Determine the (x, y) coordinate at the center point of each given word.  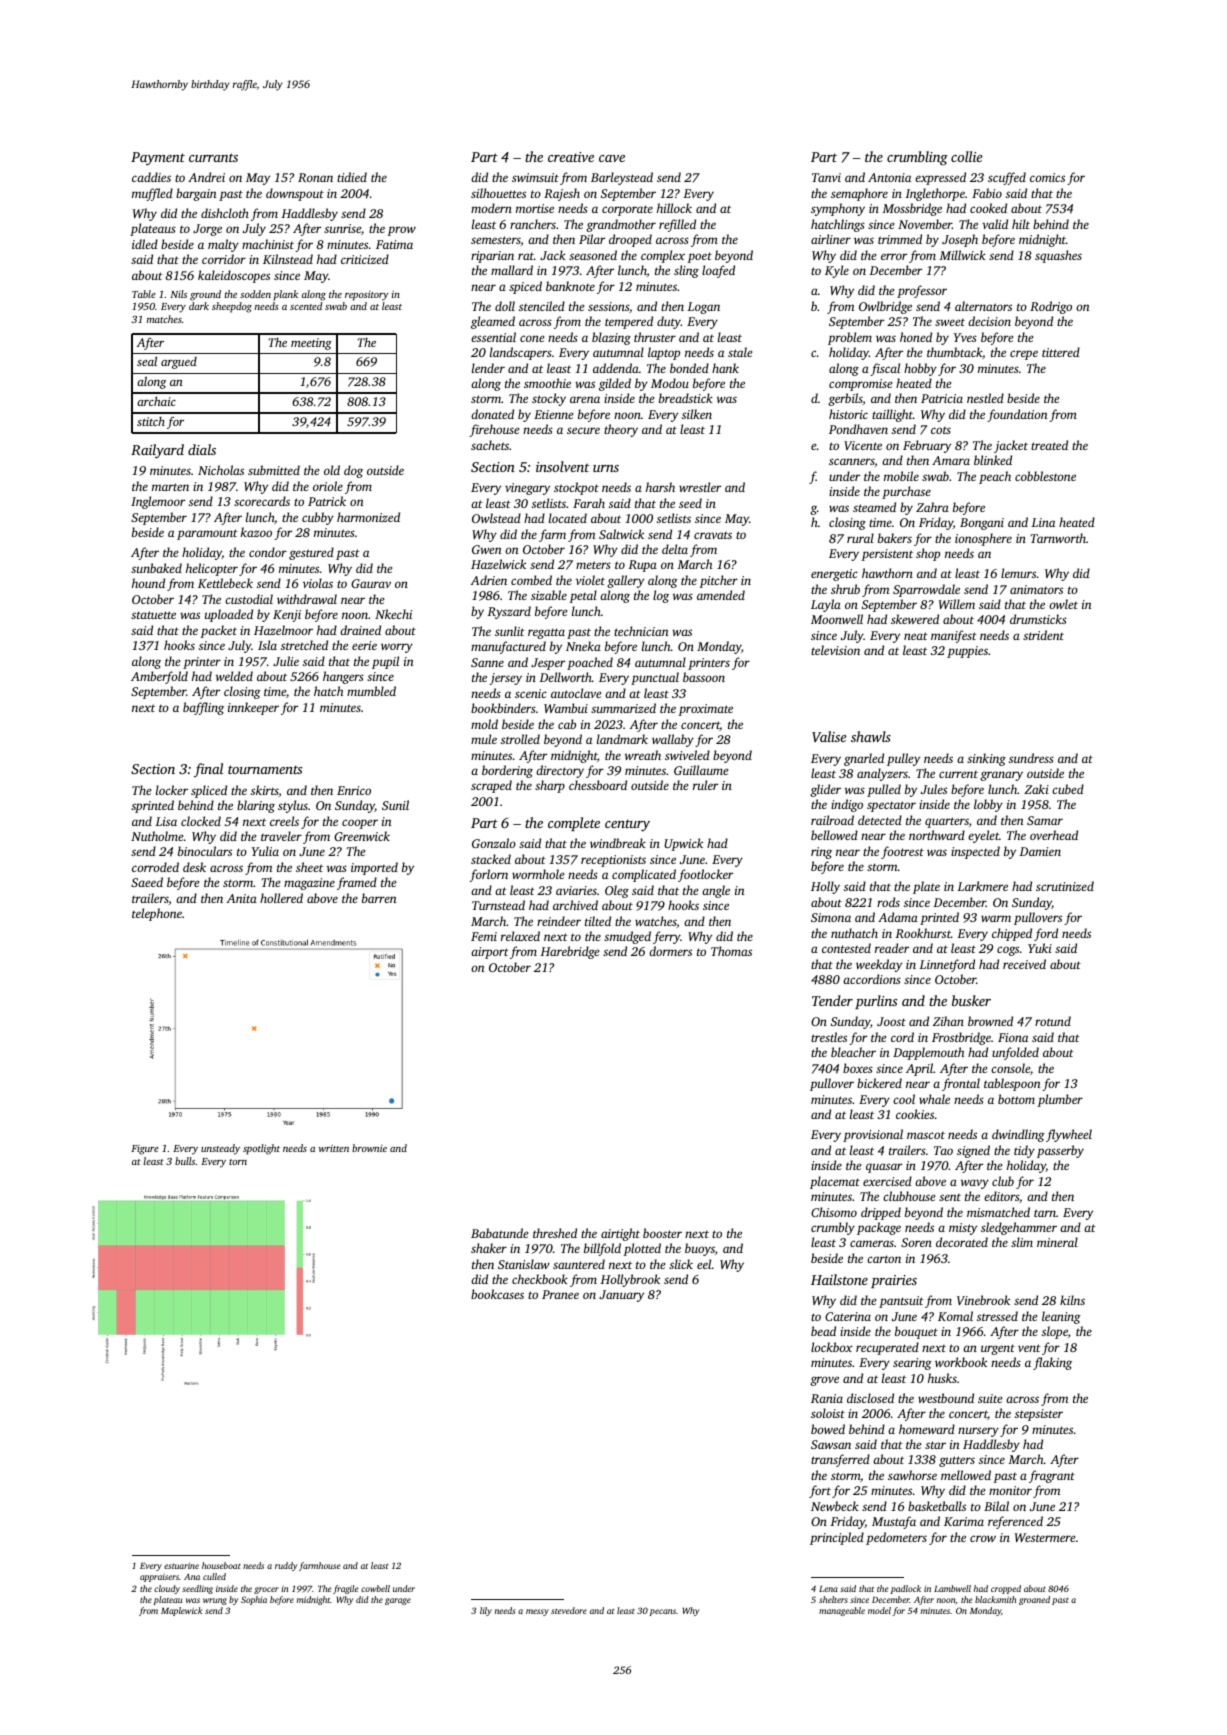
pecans (663, 1612)
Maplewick (181, 1611)
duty (669, 322)
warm (996, 918)
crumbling (917, 158)
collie (967, 156)
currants (213, 157)
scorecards (262, 501)
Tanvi (826, 177)
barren (379, 898)
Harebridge (569, 952)
